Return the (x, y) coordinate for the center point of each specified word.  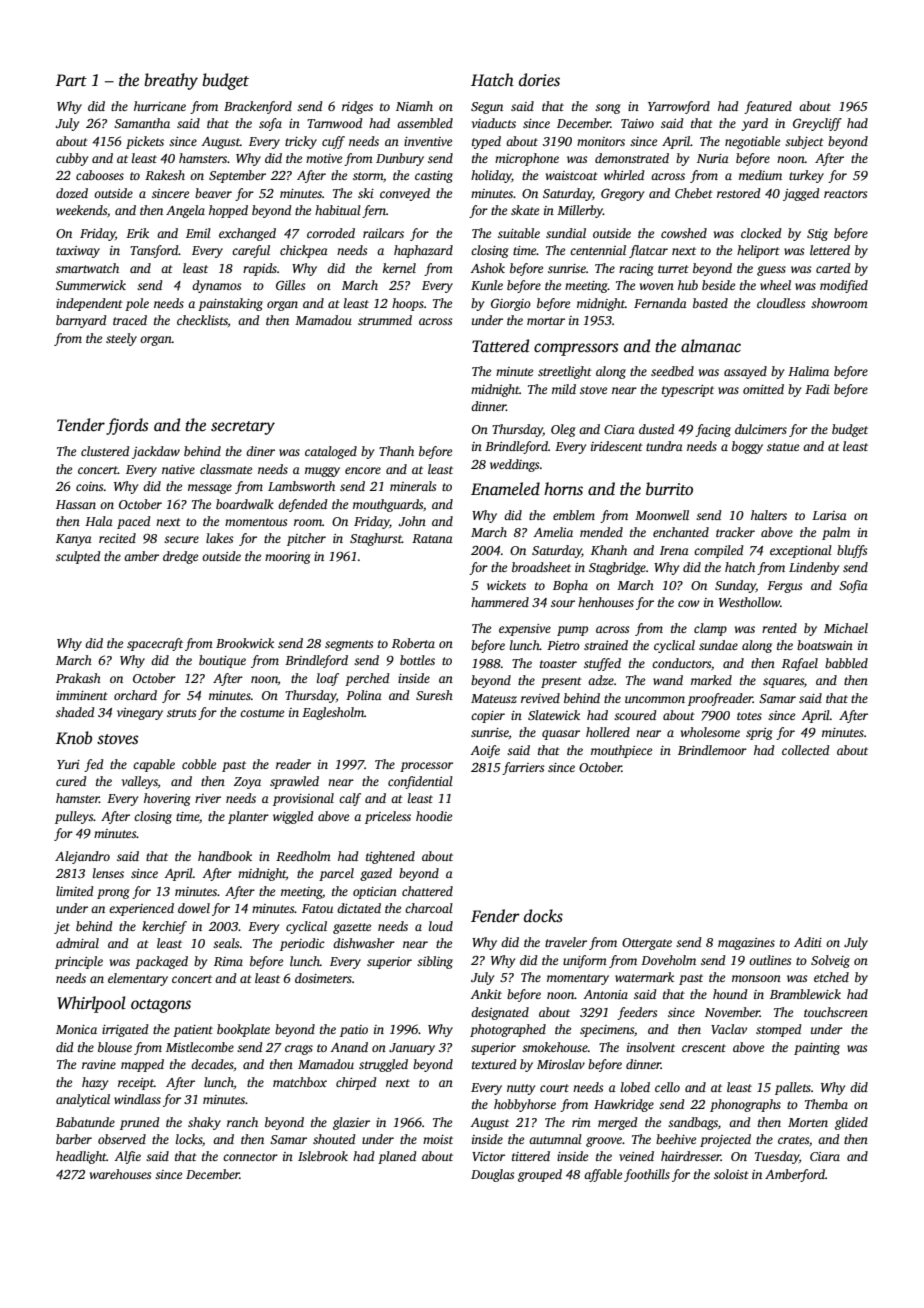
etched (831, 977)
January (412, 1049)
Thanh (396, 451)
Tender (81, 425)
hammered (500, 602)
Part (71, 80)
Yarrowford (679, 107)
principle (79, 962)
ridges (357, 107)
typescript (688, 391)
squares (783, 683)
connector (250, 1157)
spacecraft (155, 644)
